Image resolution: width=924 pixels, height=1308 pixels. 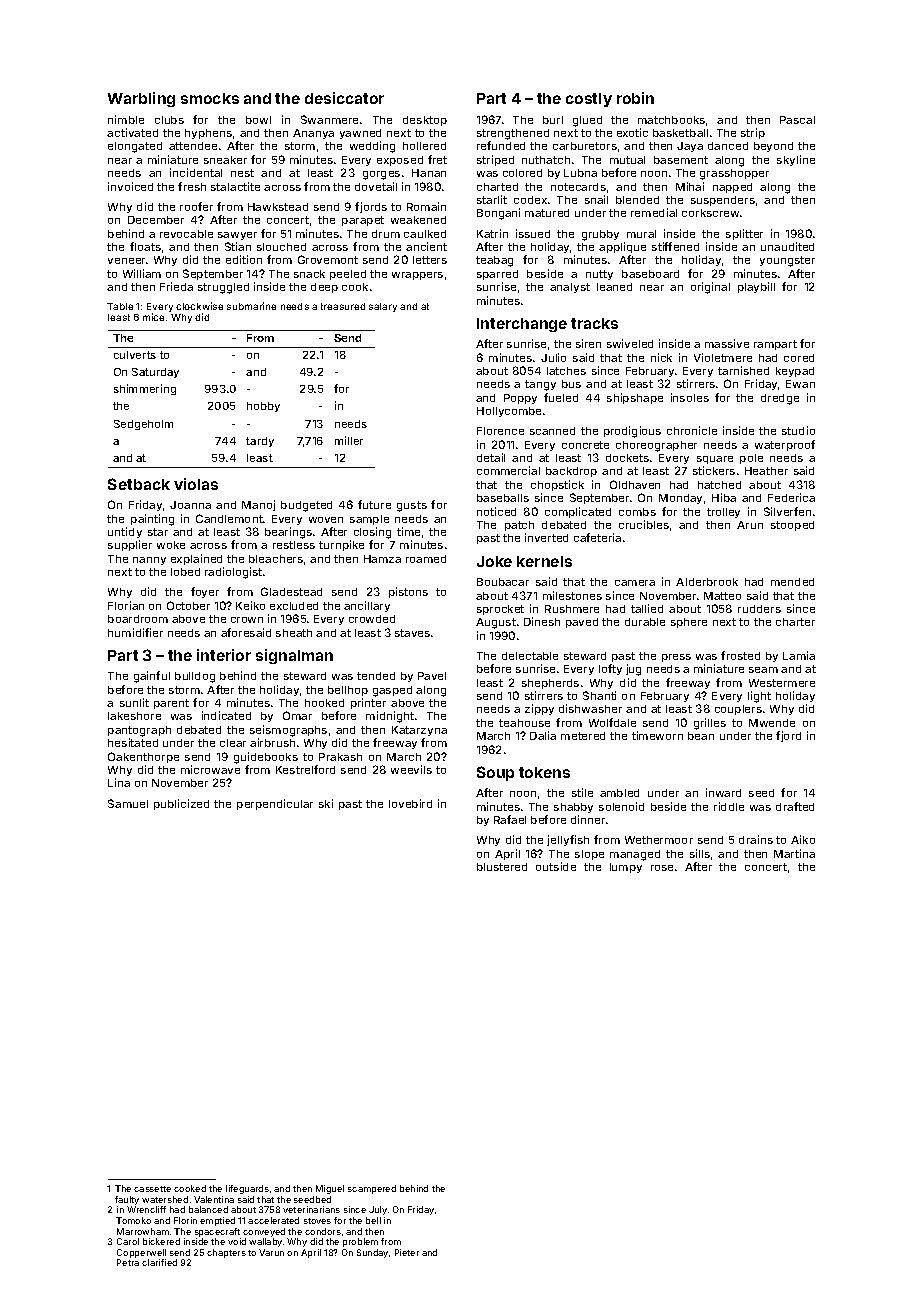 What do you see at coordinates (340, 757) in the screenshot?
I see `Prakash` at bounding box center [340, 757].
